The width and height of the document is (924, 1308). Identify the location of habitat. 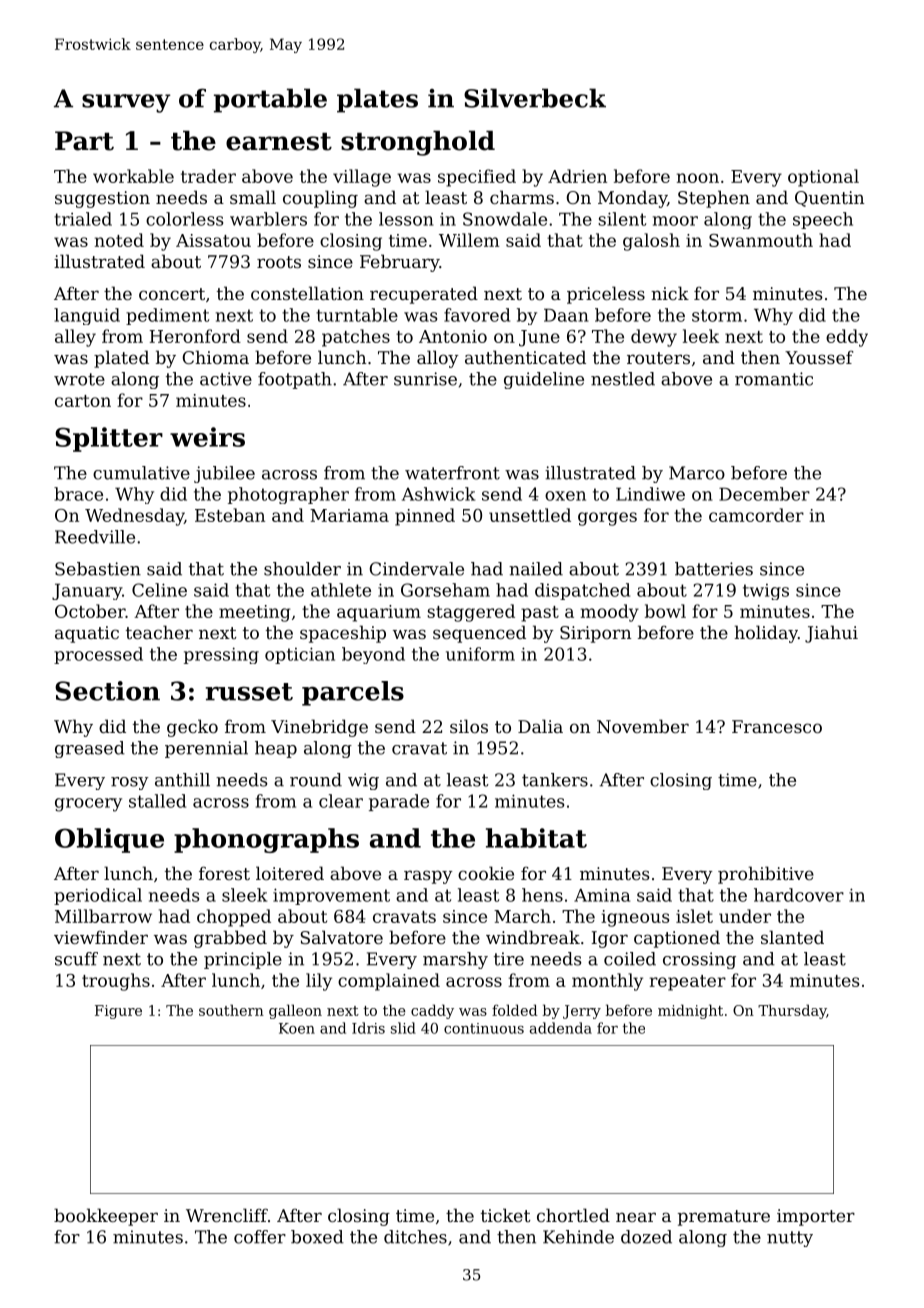
(536, 838).
